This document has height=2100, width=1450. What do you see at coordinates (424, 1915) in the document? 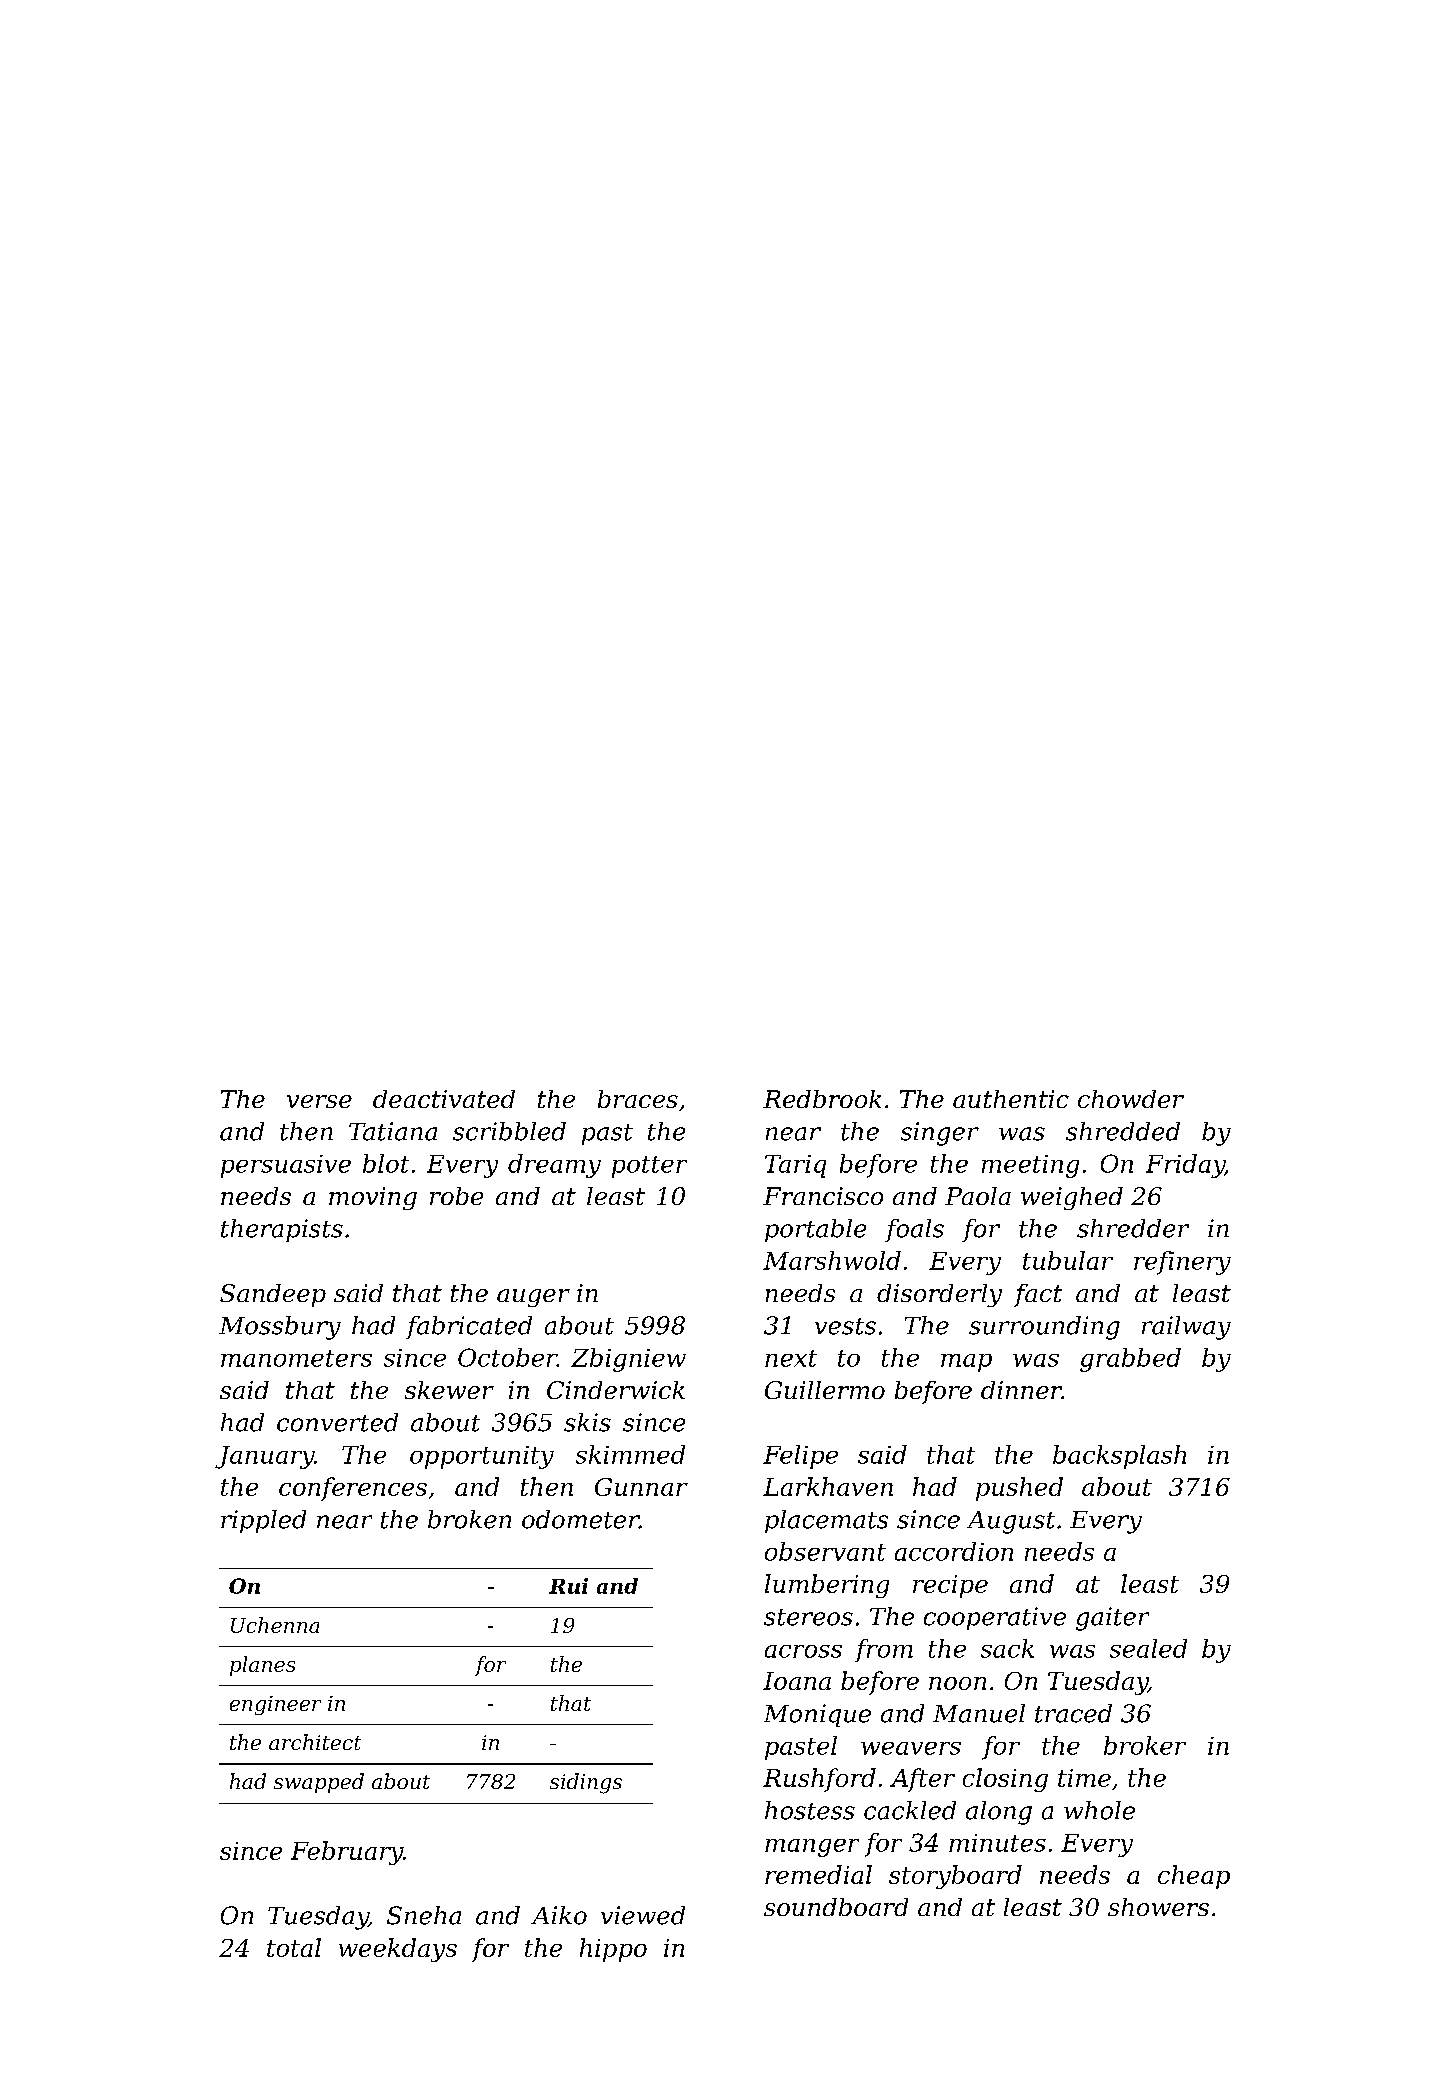
I see `Sneha` at bounding box center [424, 1915].
